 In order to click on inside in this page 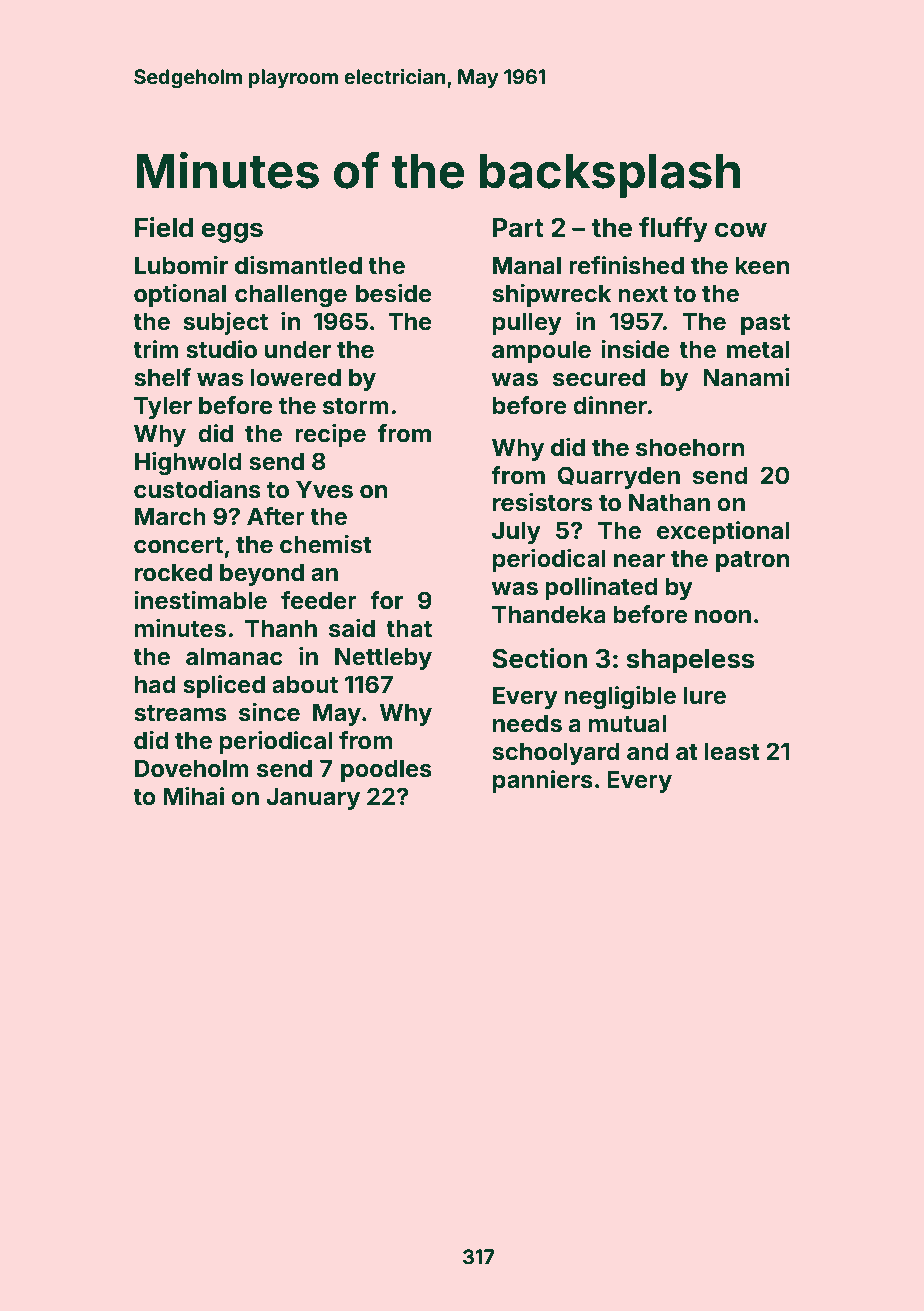, I will do `click(635, 349)`.
